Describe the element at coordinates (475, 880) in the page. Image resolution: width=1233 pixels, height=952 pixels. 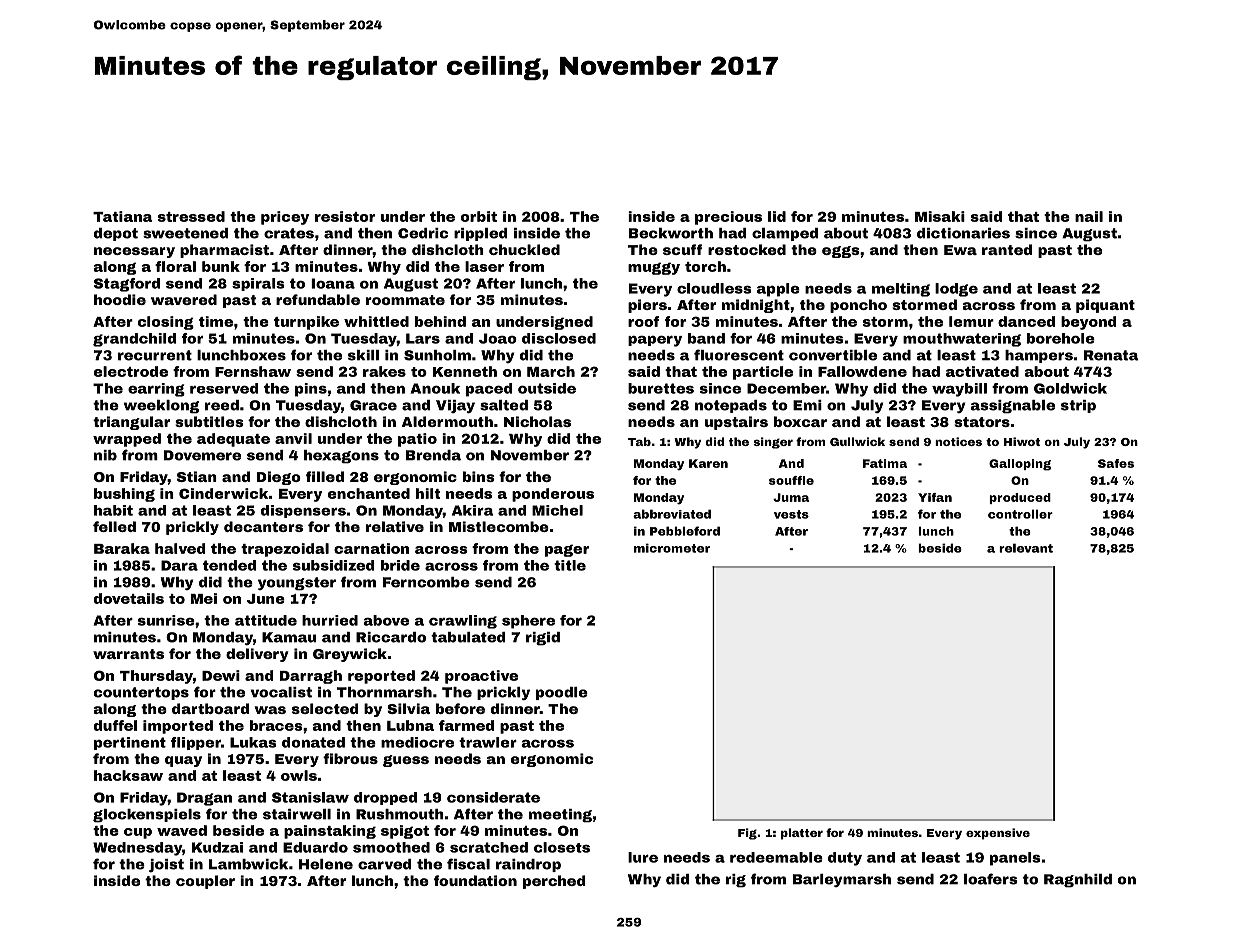
I see `foundation` at that location.
